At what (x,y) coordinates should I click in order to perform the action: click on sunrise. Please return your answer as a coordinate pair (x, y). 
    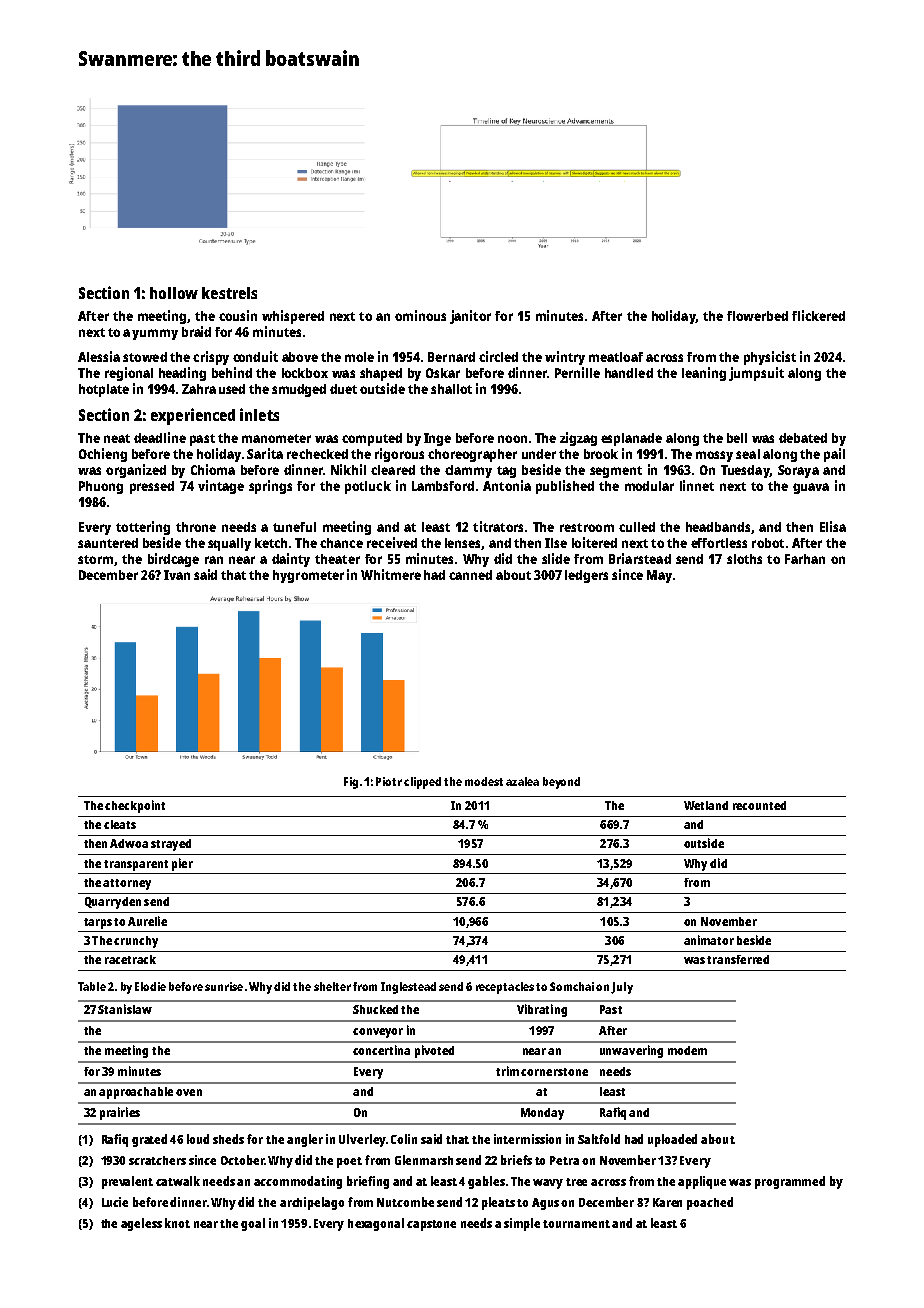
    Looking at the image, I should click on (224, 986).
